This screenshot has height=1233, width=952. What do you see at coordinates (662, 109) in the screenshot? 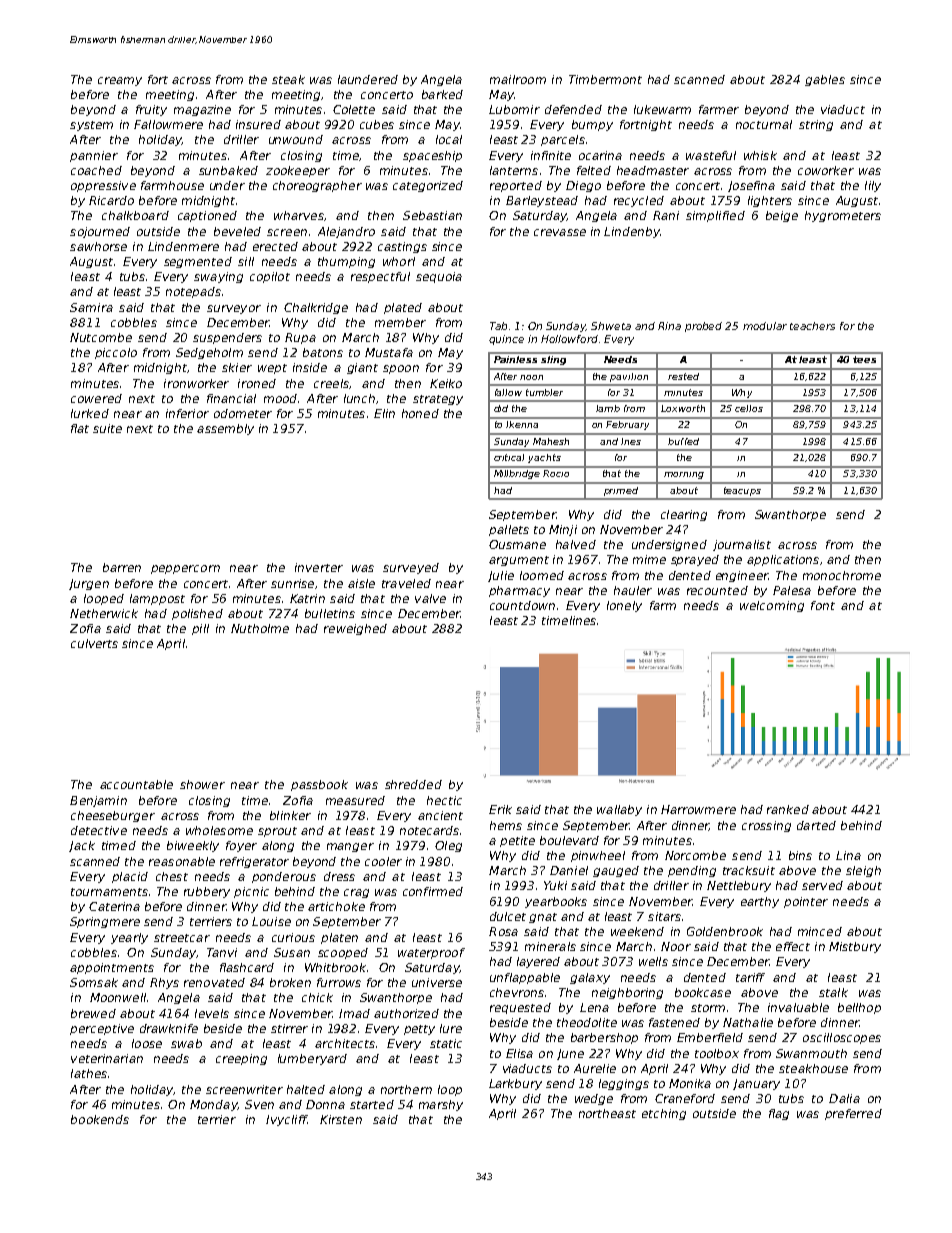
I see `lukewarm` at bounding box center [662, 109].
